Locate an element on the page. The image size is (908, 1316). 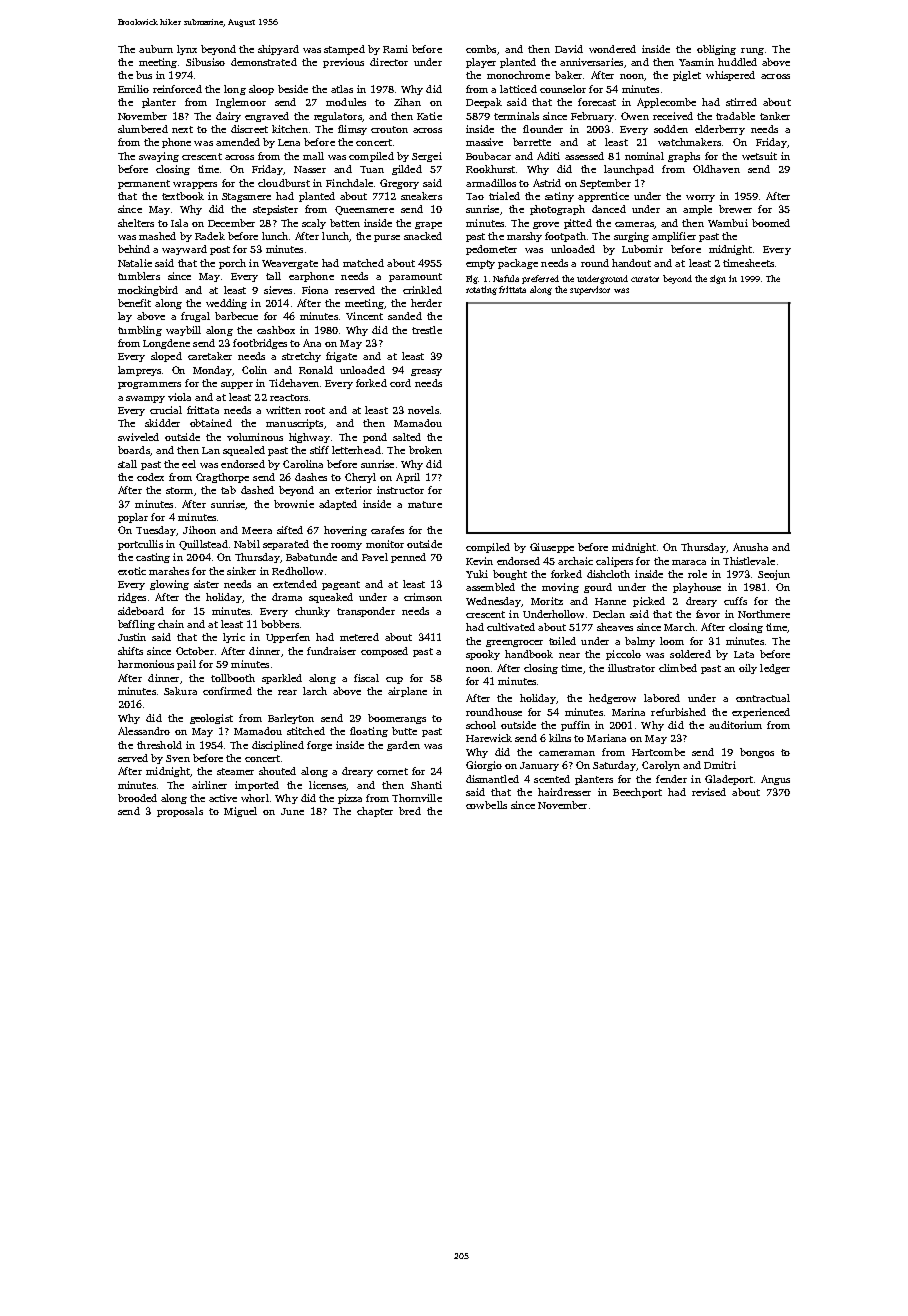
stretchy is located at coordinates (301, 357).
